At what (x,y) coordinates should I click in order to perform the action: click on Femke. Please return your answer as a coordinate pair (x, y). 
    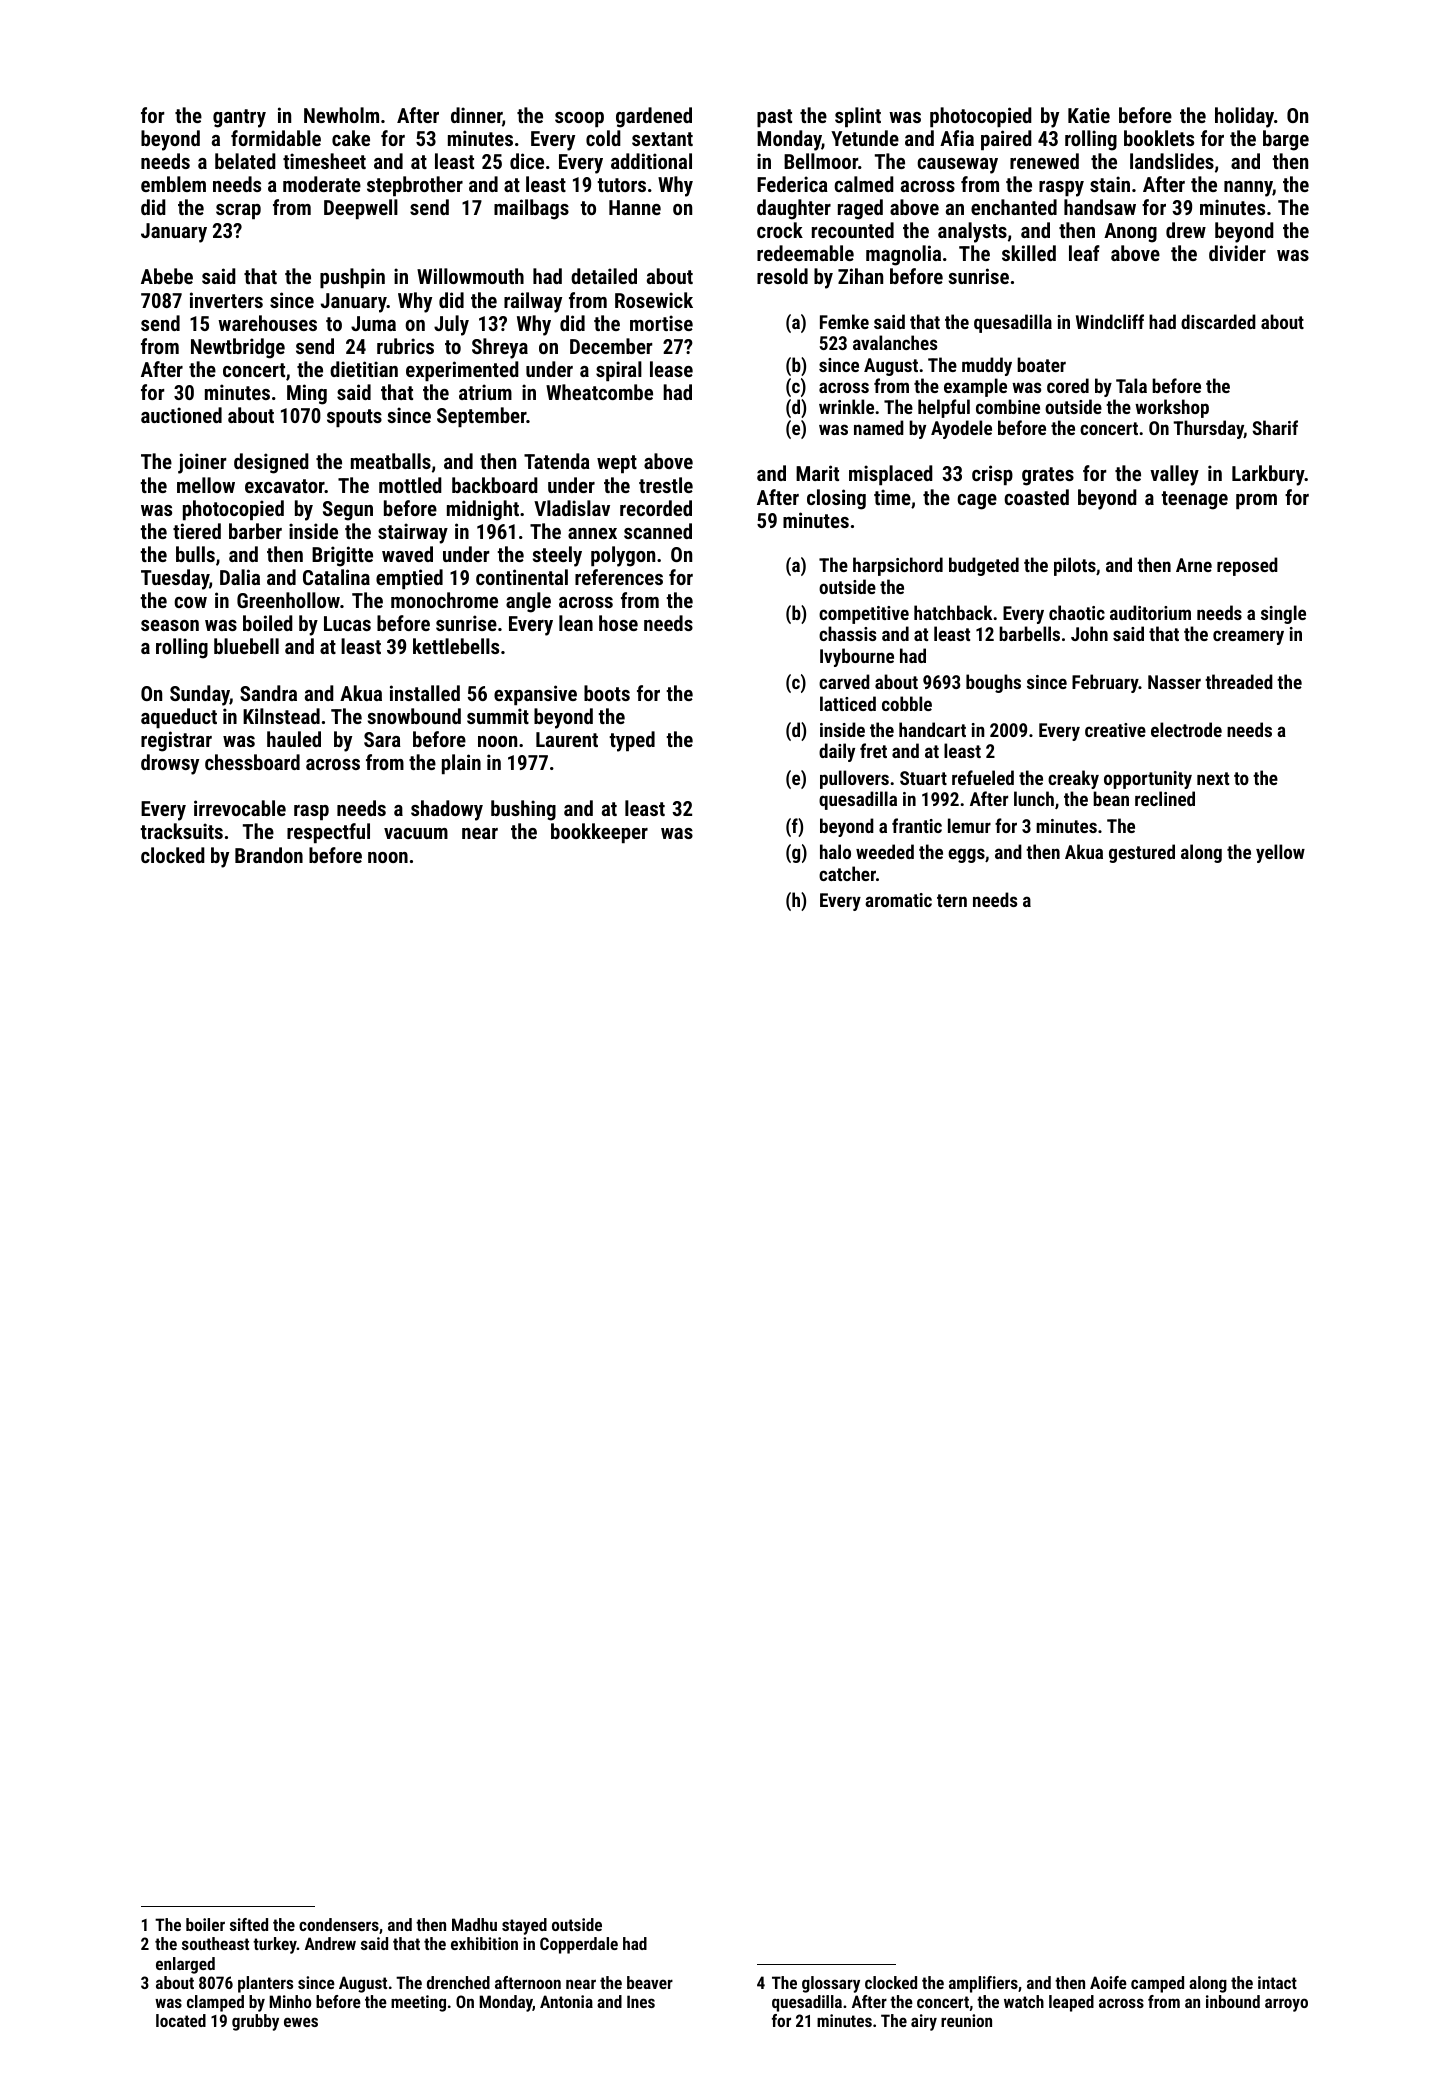
    Looking at the image, I should click on (844, 321).
